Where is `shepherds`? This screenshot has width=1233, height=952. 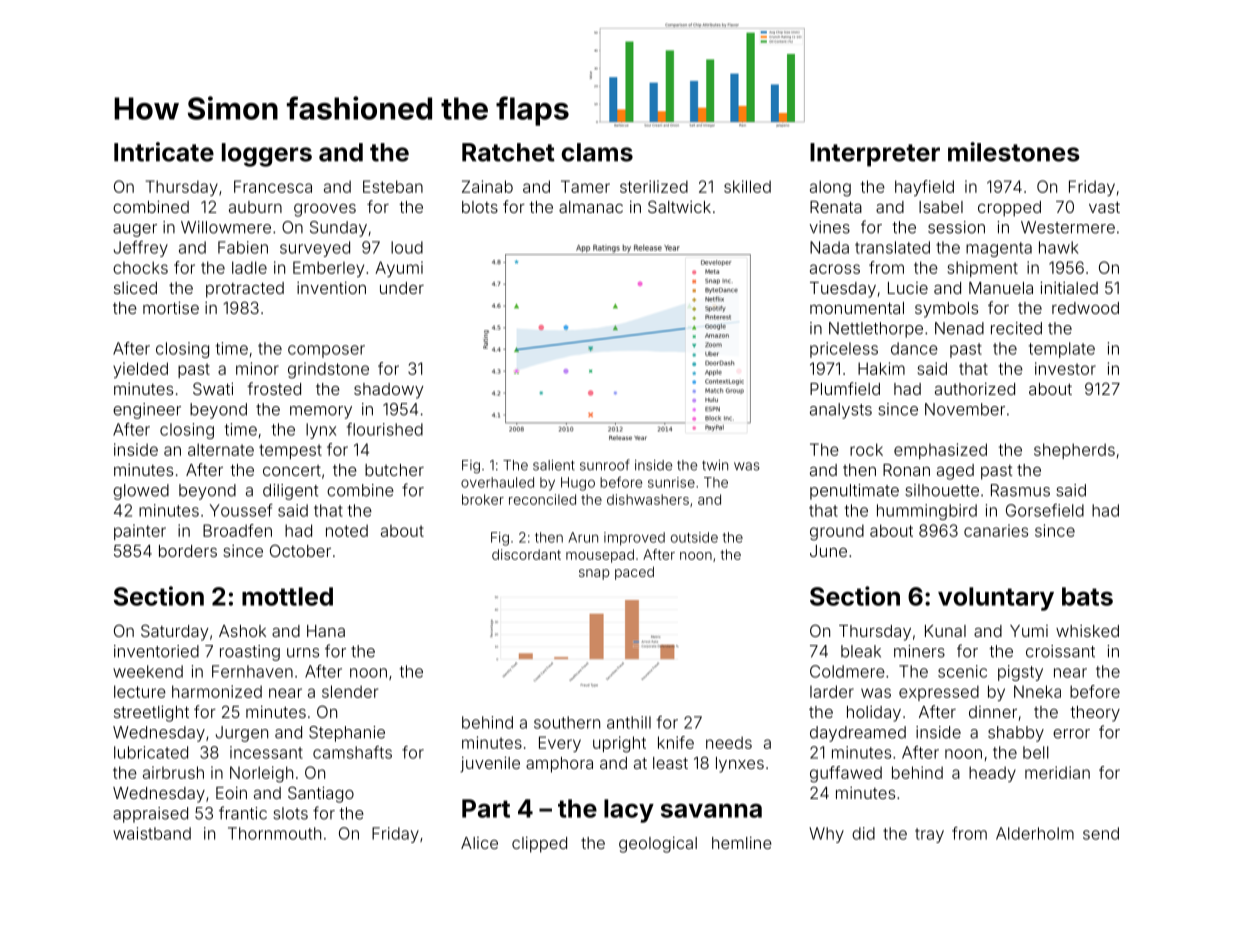 shepherds is located at coordinates (1074, 451).
